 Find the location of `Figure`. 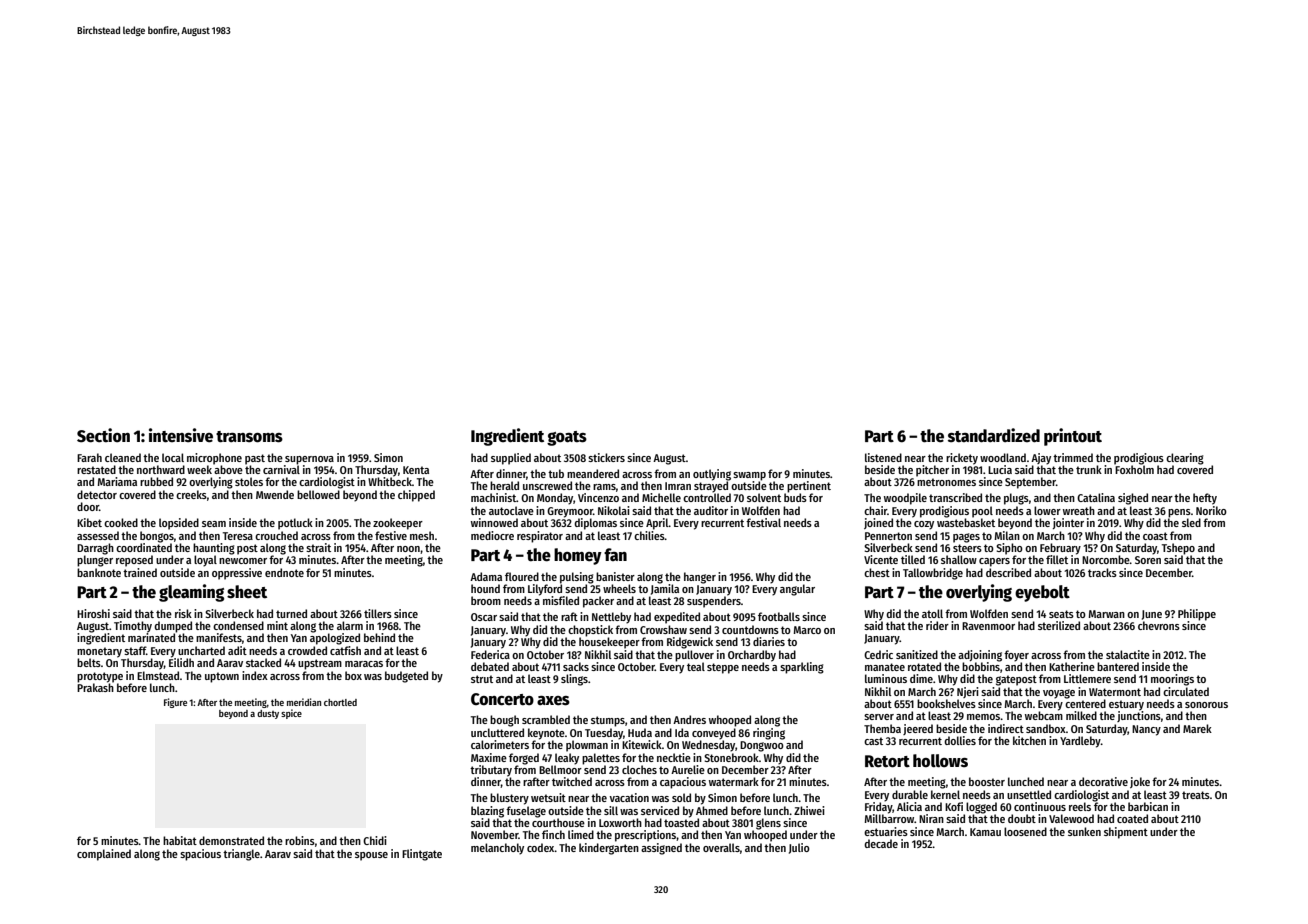

Figure is located at coordinates (175, 703).
